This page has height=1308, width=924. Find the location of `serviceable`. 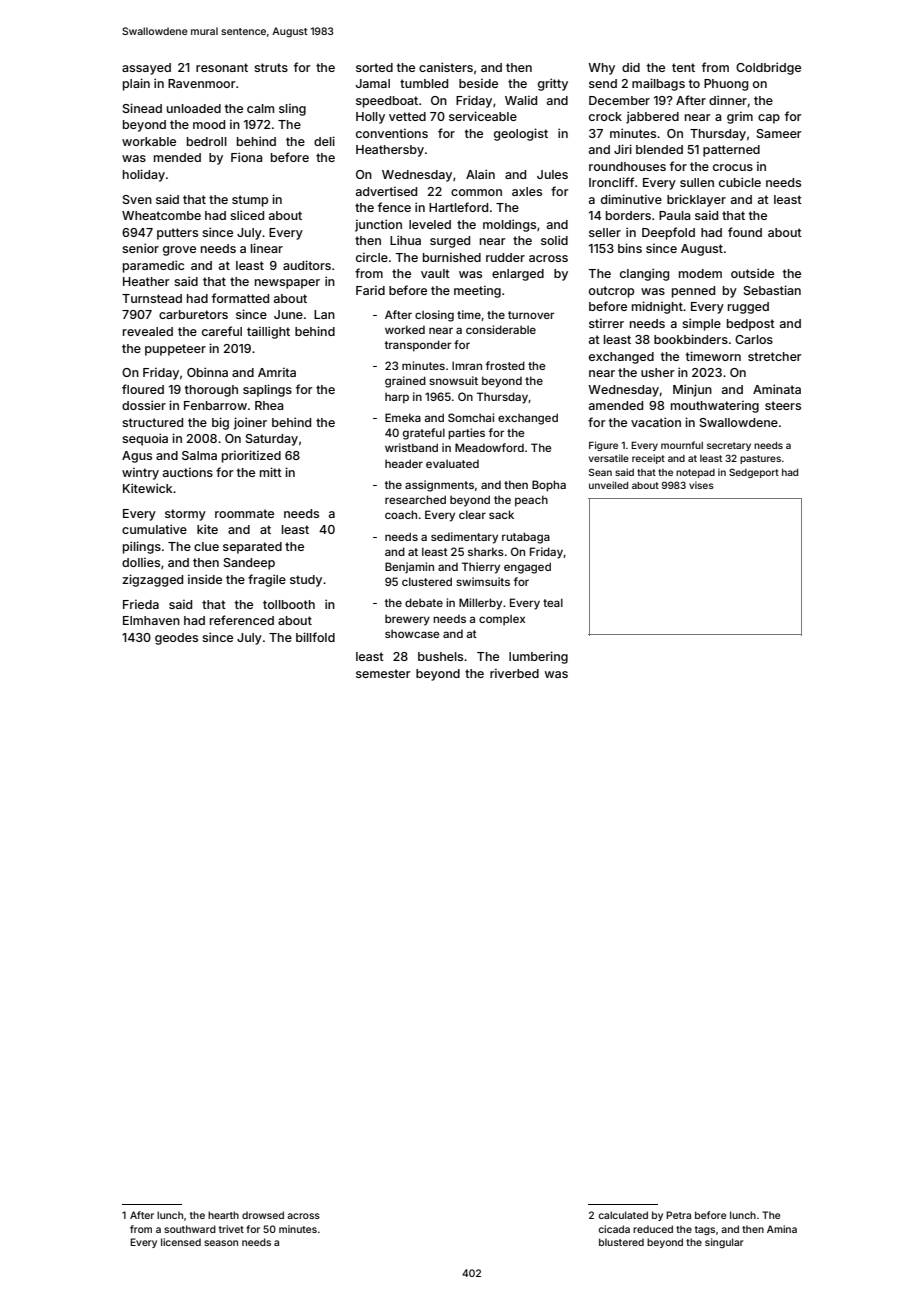

serviceable is located at coordinates (483, 116).
